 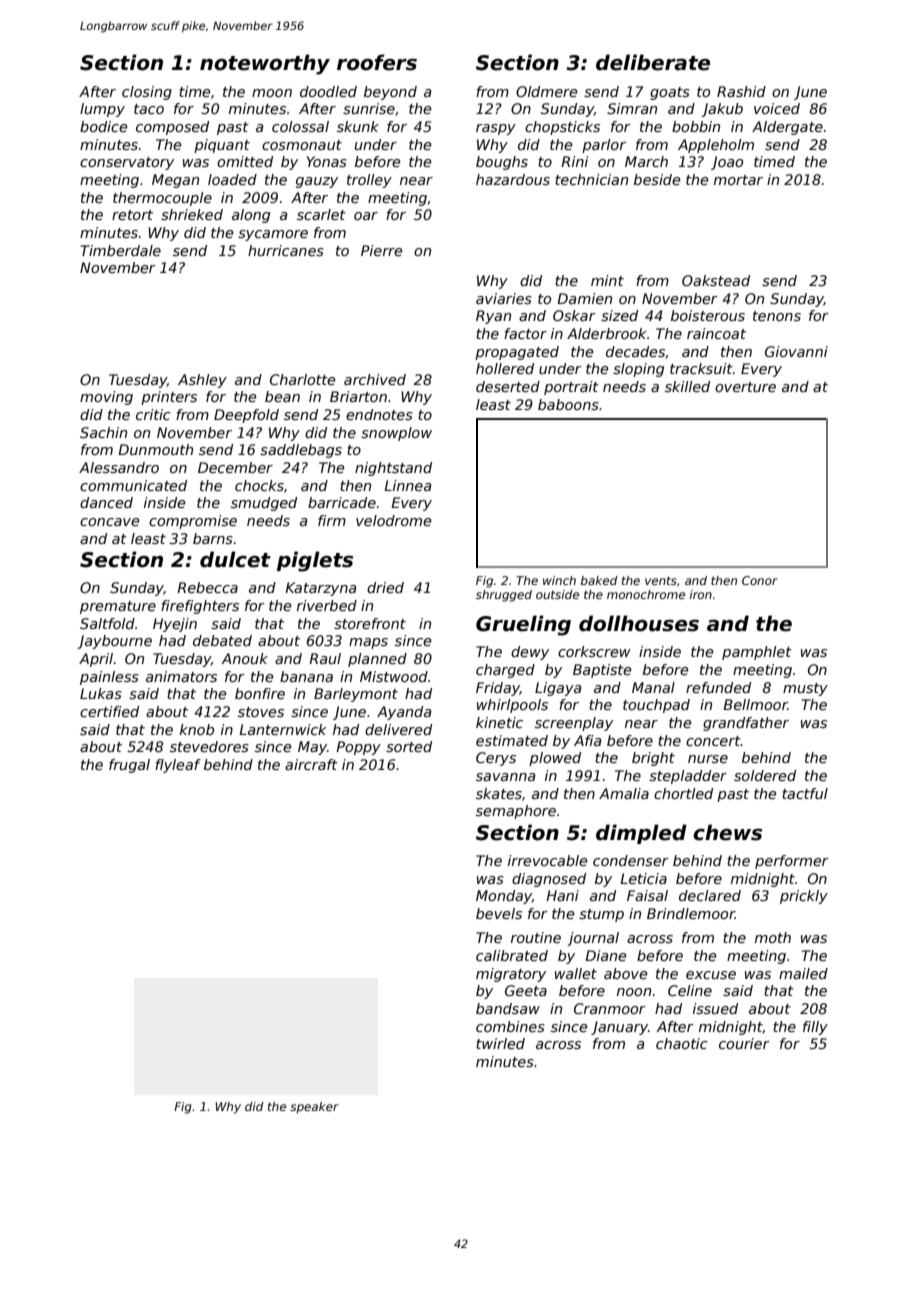 I want to click on noteworthy, so click(x=265, y=64).
